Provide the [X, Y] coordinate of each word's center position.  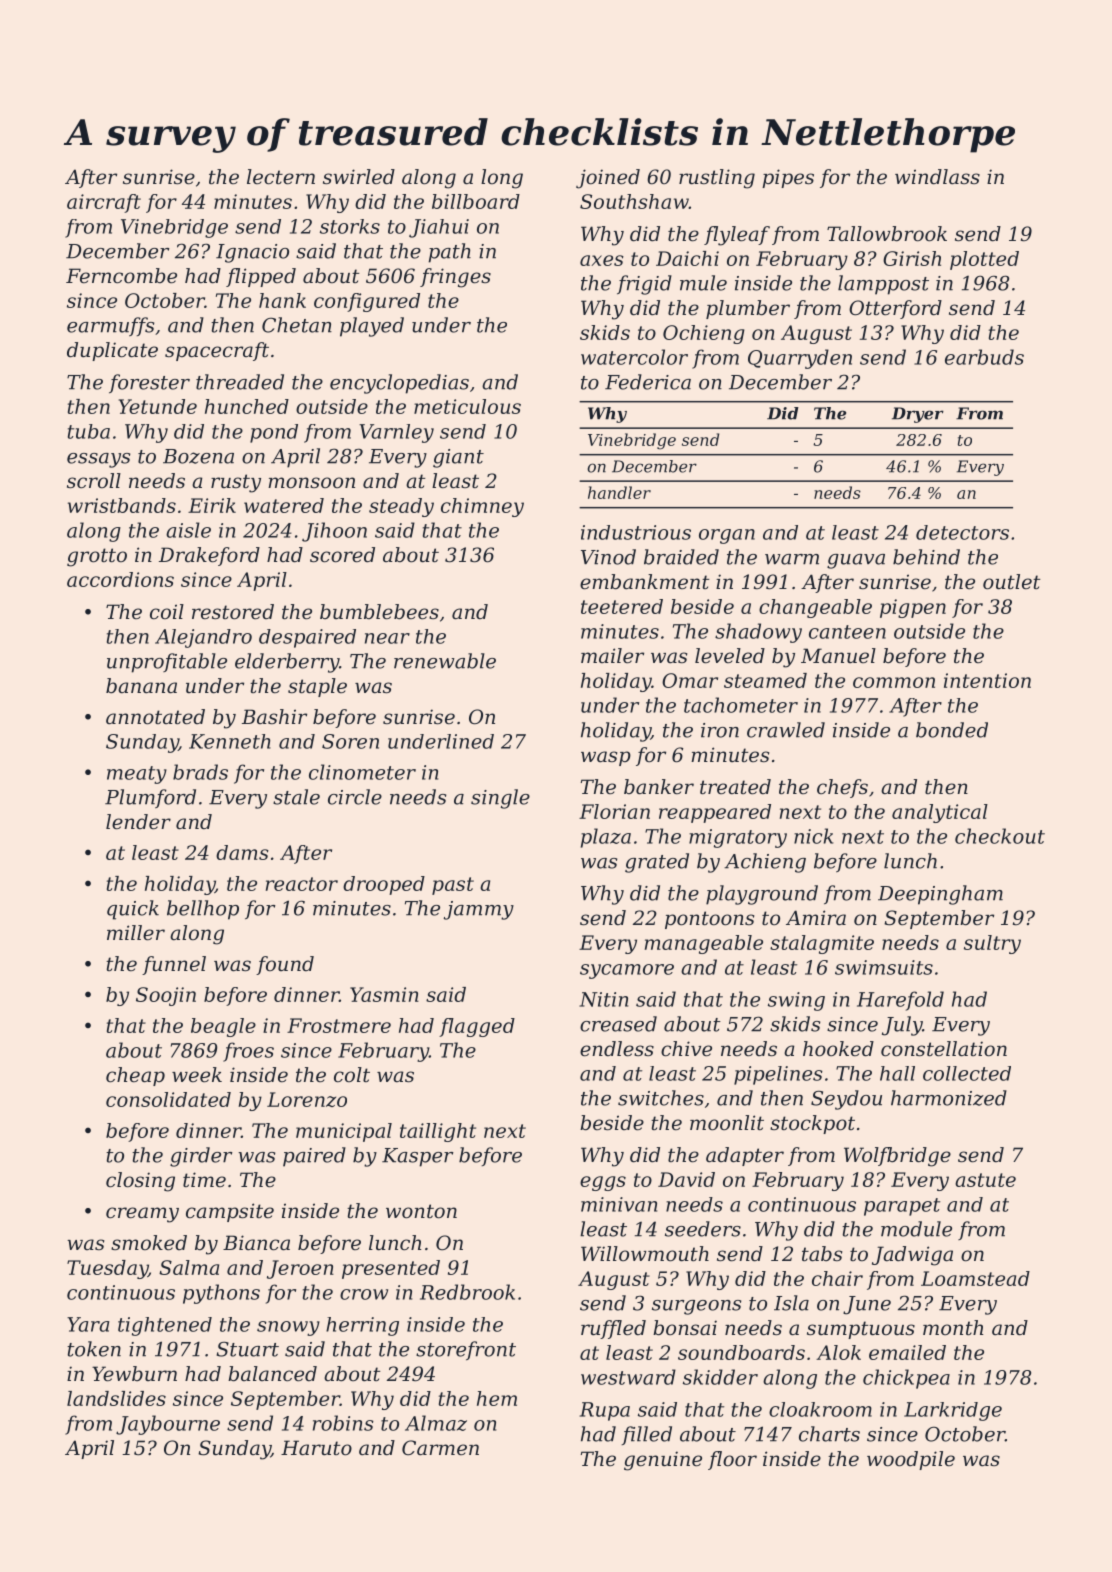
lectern [281, 177]
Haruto [316, 1448]
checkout [1000, 836]
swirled [359, 177]
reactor [302, 884]
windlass [937, 177]
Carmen [440, 1448]
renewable [445, 661]
